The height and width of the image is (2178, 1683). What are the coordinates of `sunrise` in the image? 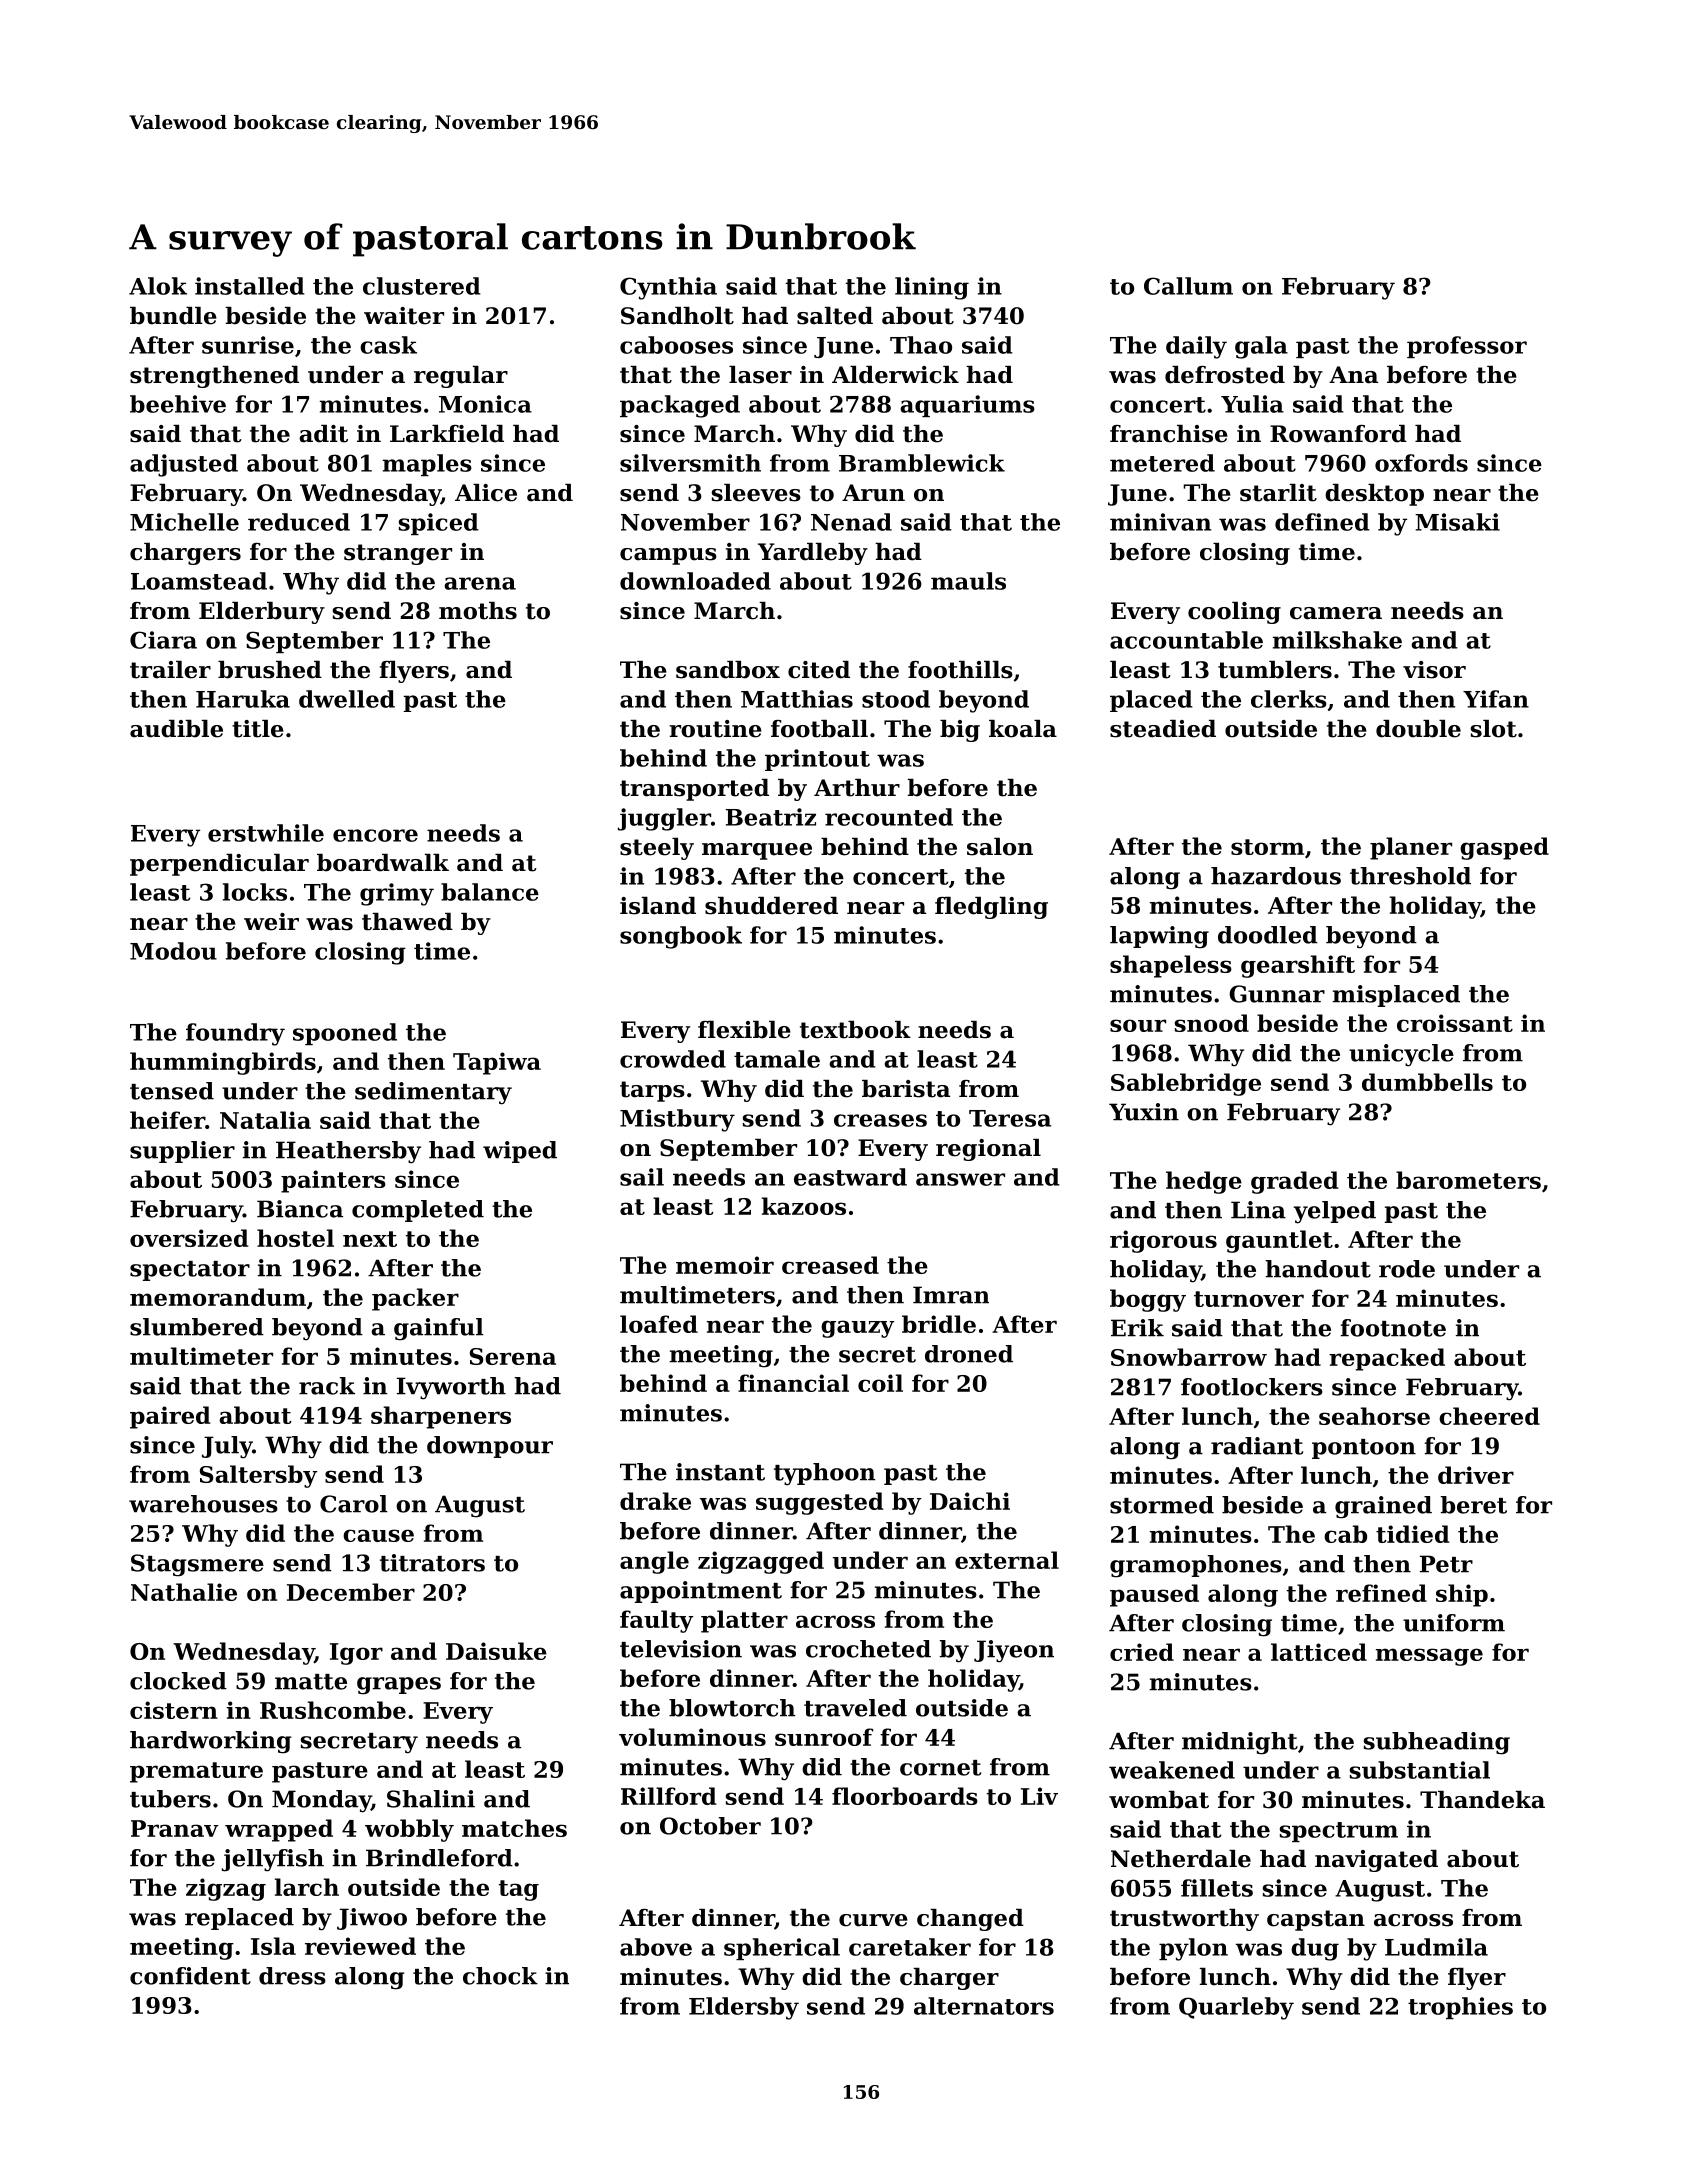 It's located at (248, 345).
